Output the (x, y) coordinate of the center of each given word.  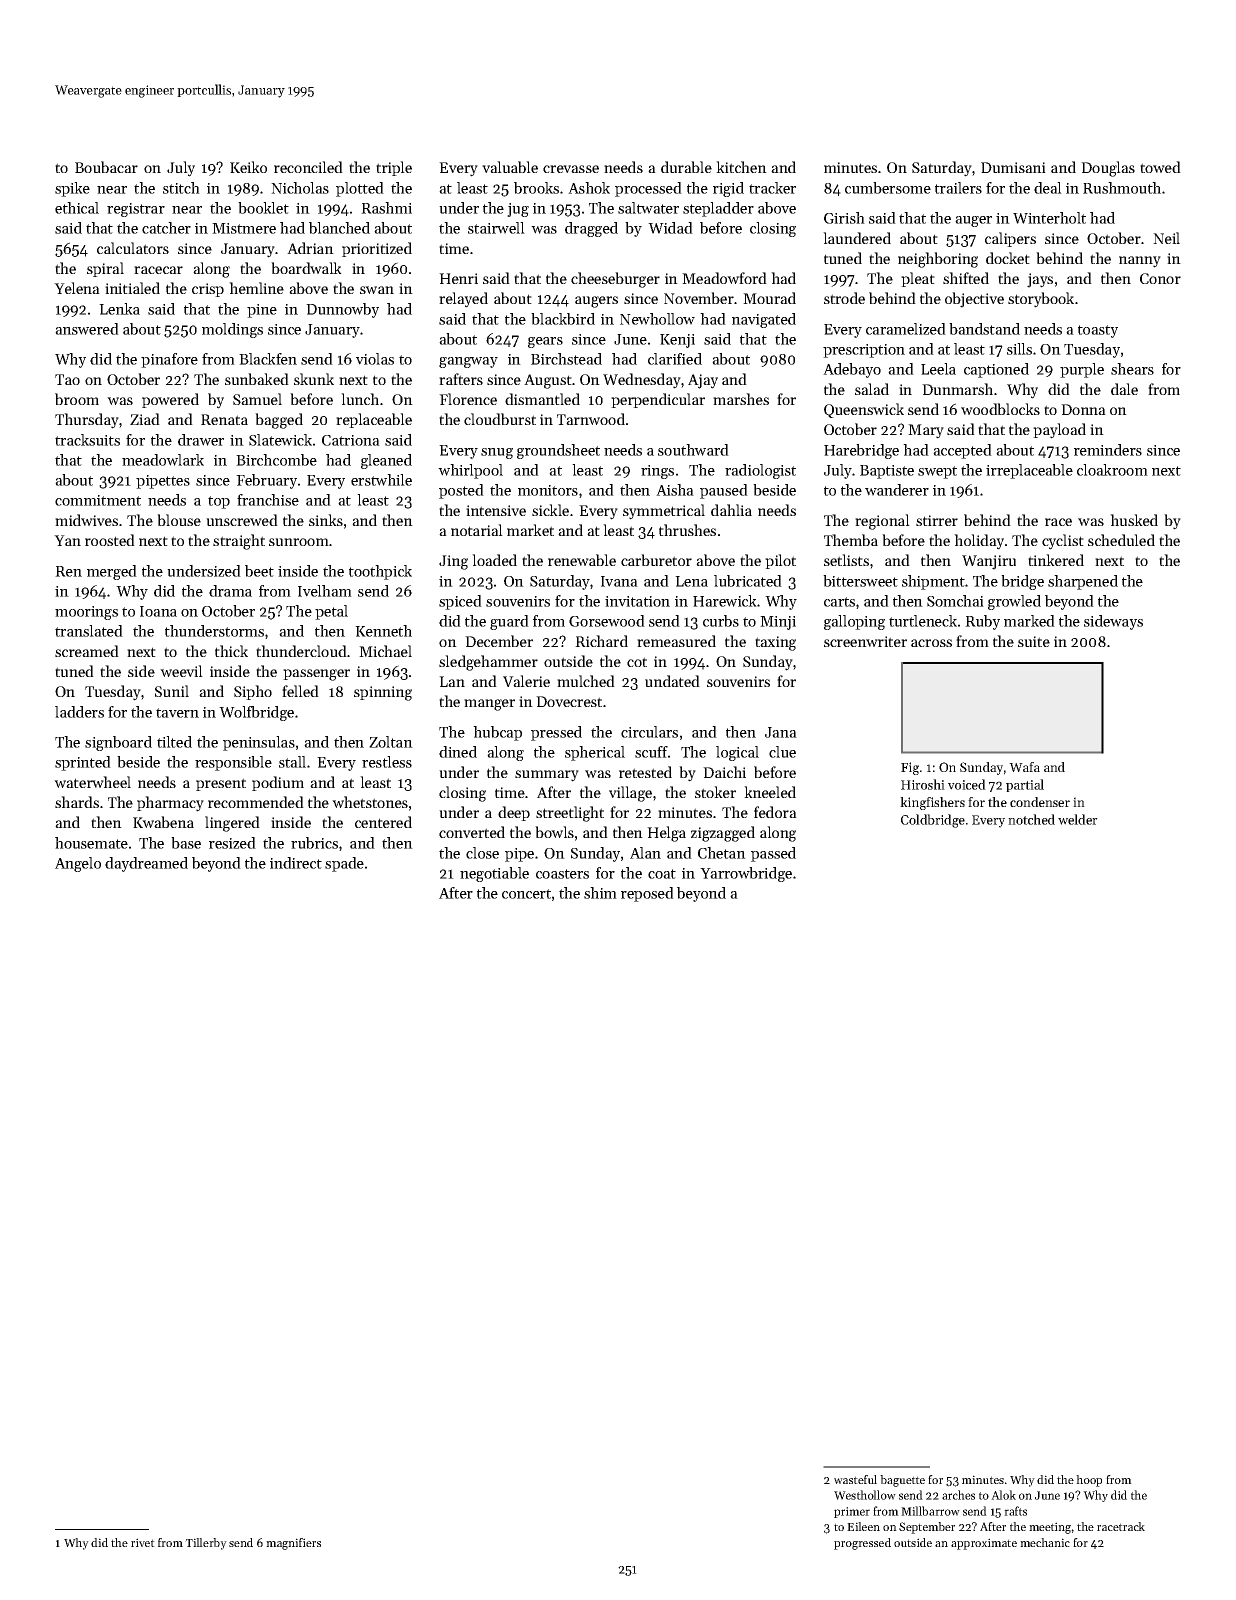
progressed (862, 1544)
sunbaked (257, 379)
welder (1078, 819)
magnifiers (293, 1544)
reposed (647, 894)
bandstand (984, 329)
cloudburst (500, 419)
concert (526, 894)
